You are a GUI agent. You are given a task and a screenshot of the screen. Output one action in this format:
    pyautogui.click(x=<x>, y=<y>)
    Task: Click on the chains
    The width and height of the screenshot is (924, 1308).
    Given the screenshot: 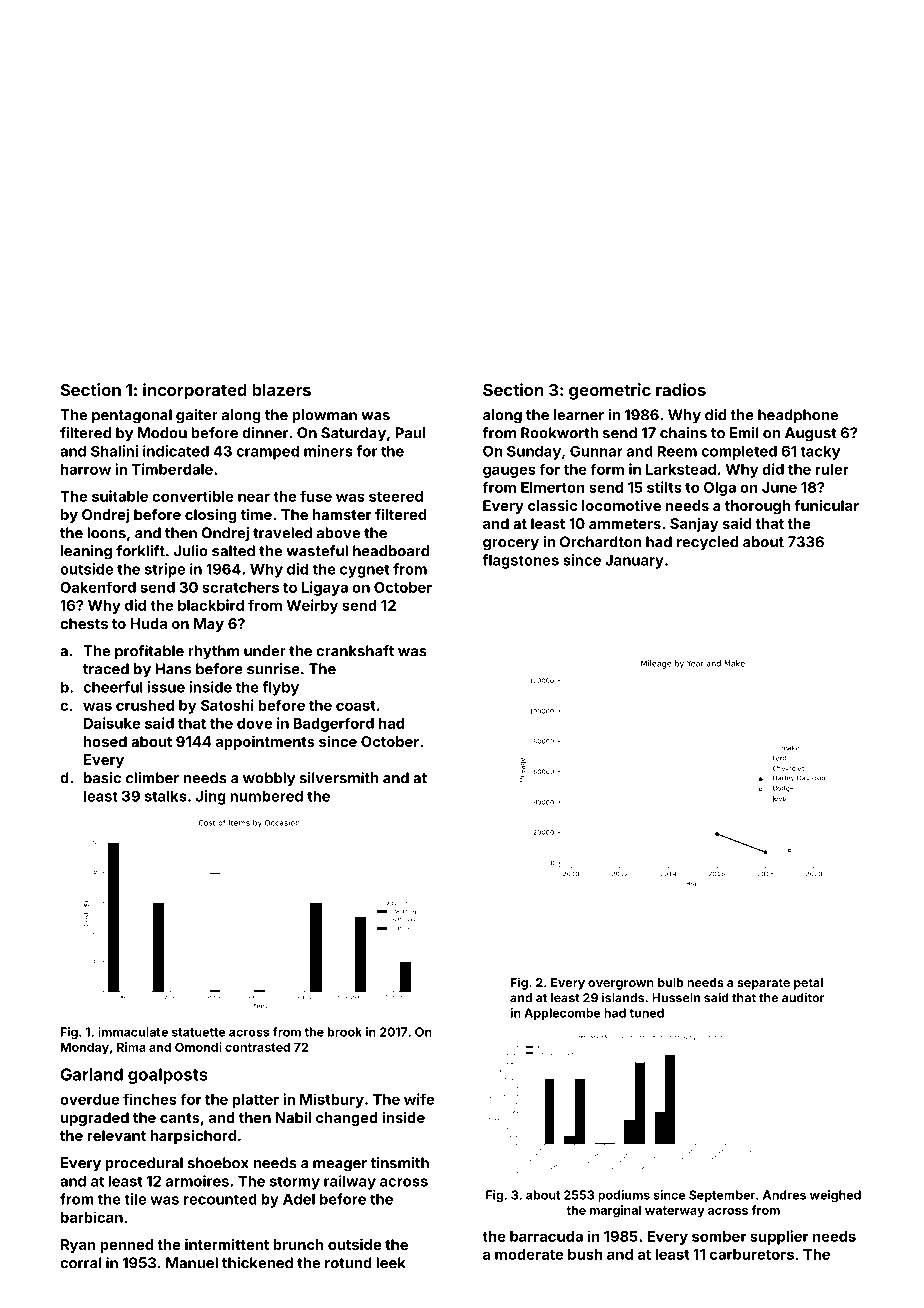 What is the action you would take?
    pyautogui.click(x=683, y=433)
